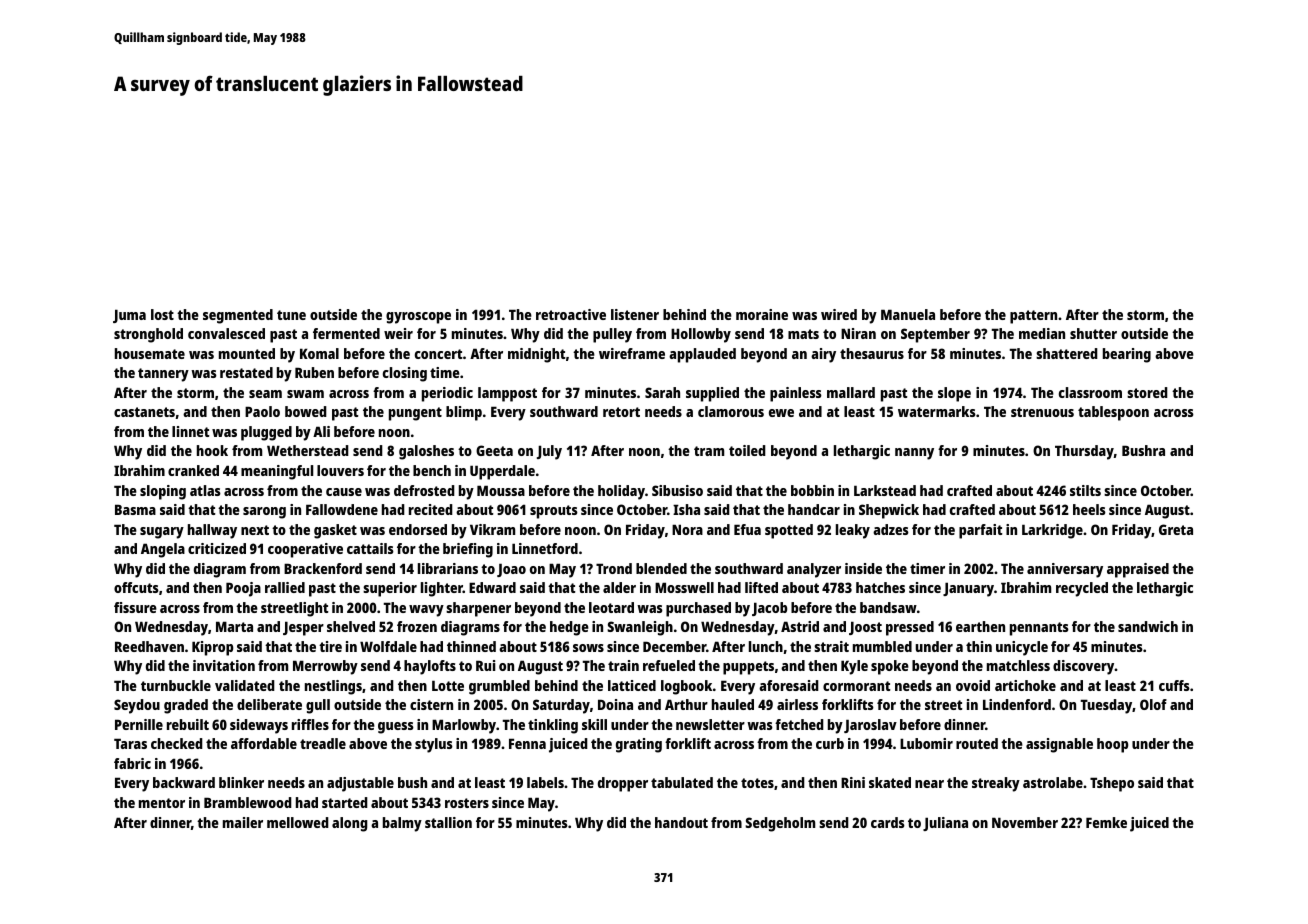 The width and height of the image is (1308, 924). What do you see at coordinates (914, 454) in the image?
I see `nanny` at bounding box center [914, 454].
